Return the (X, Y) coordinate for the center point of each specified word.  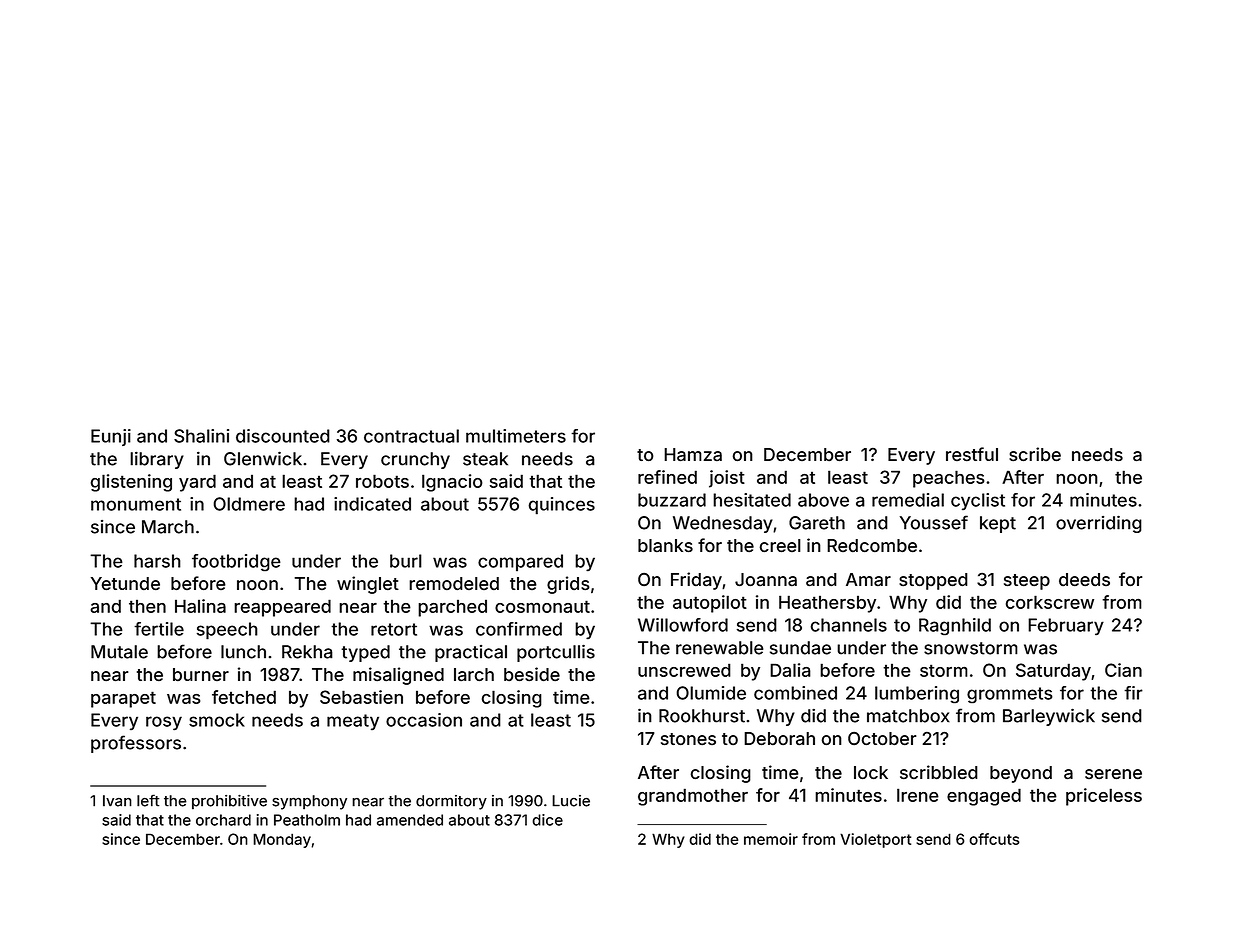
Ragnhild (955, 626)
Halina (200, 606)
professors (136, 744)
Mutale (119, 652)
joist (727, 479)
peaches (948, 479)
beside (532, 674)
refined (667, 477)
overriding (1099, 524)
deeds (1084, 579)
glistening (131, 483)
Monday (282, 840)
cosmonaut (542, 606)
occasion (424, 720)
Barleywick (1049, 717)
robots (382, 481)
